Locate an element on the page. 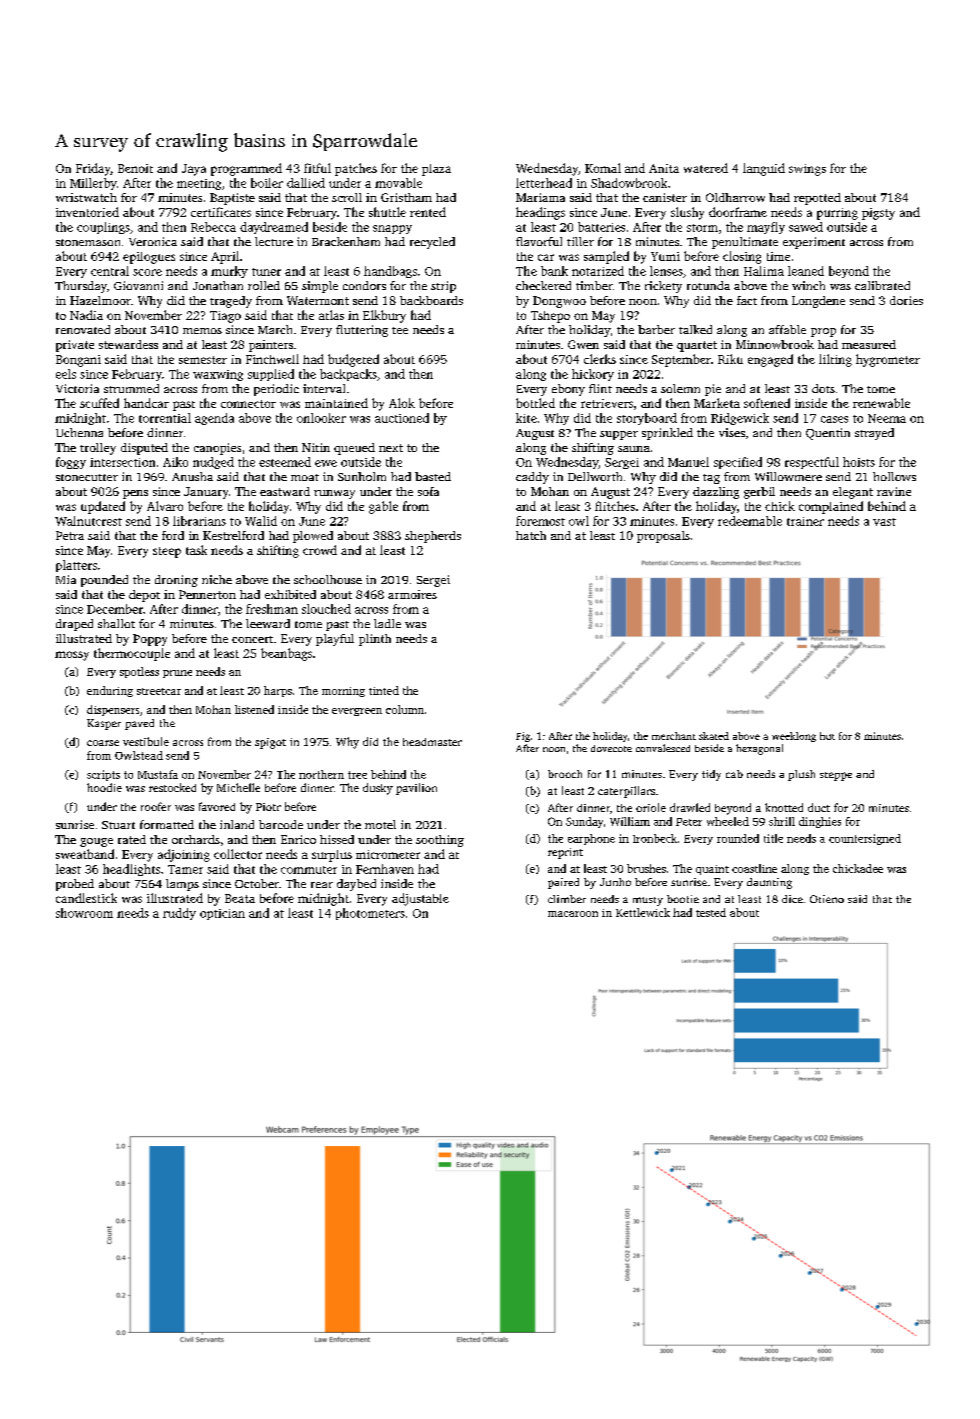  candlestick is located at coordinates (86, 898).
